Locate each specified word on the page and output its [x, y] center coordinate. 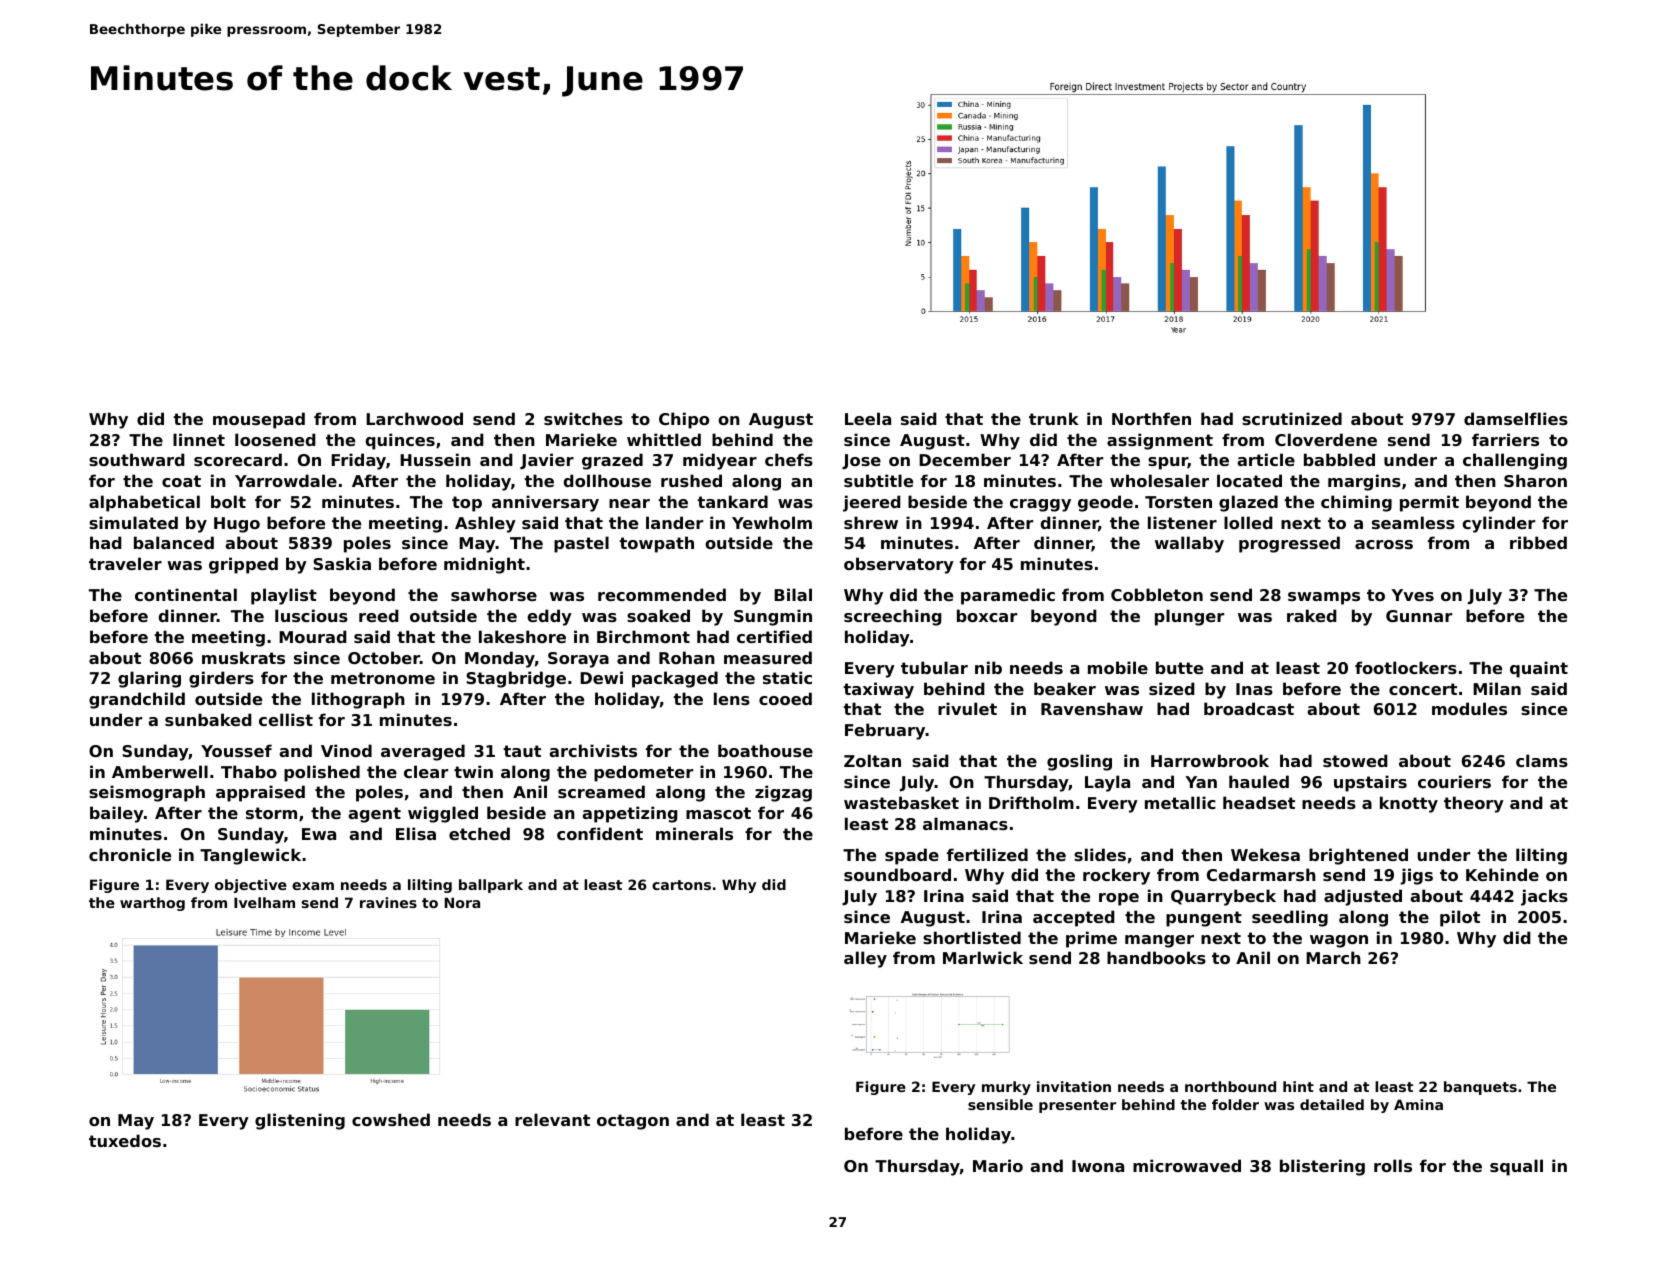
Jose [861, 461]
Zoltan [872, 760]
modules [1469, 708]
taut [522, 751]
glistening [300, 1121]
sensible [1000, 1104]
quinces [400, 441]
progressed [1289, 544]
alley [865, 959]
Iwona [1098, 1166]
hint [1298, 1086]
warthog [152, 904]
